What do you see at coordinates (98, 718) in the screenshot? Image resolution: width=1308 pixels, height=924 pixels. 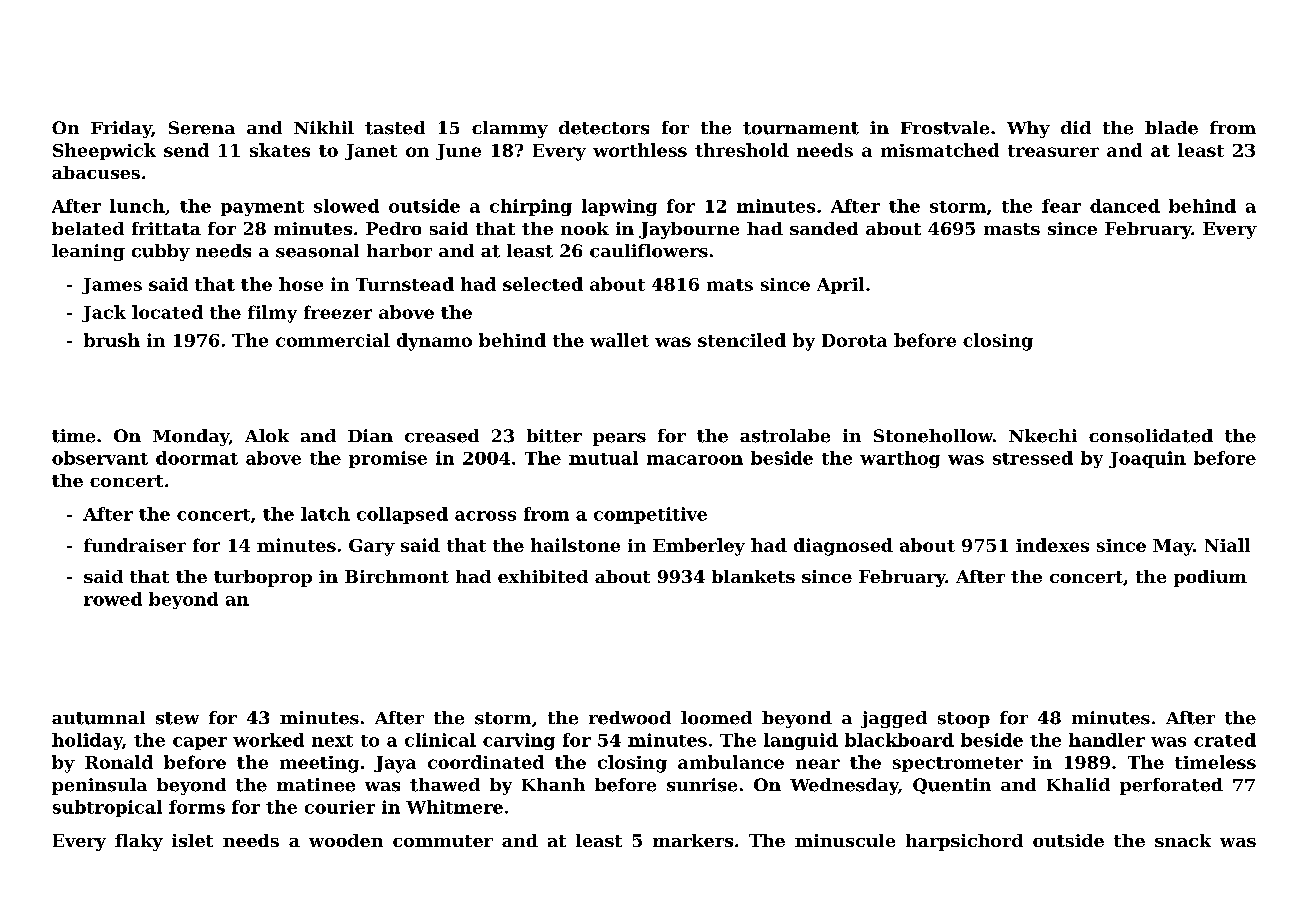 I see `autumnal` at bounding box center [98, 718].
